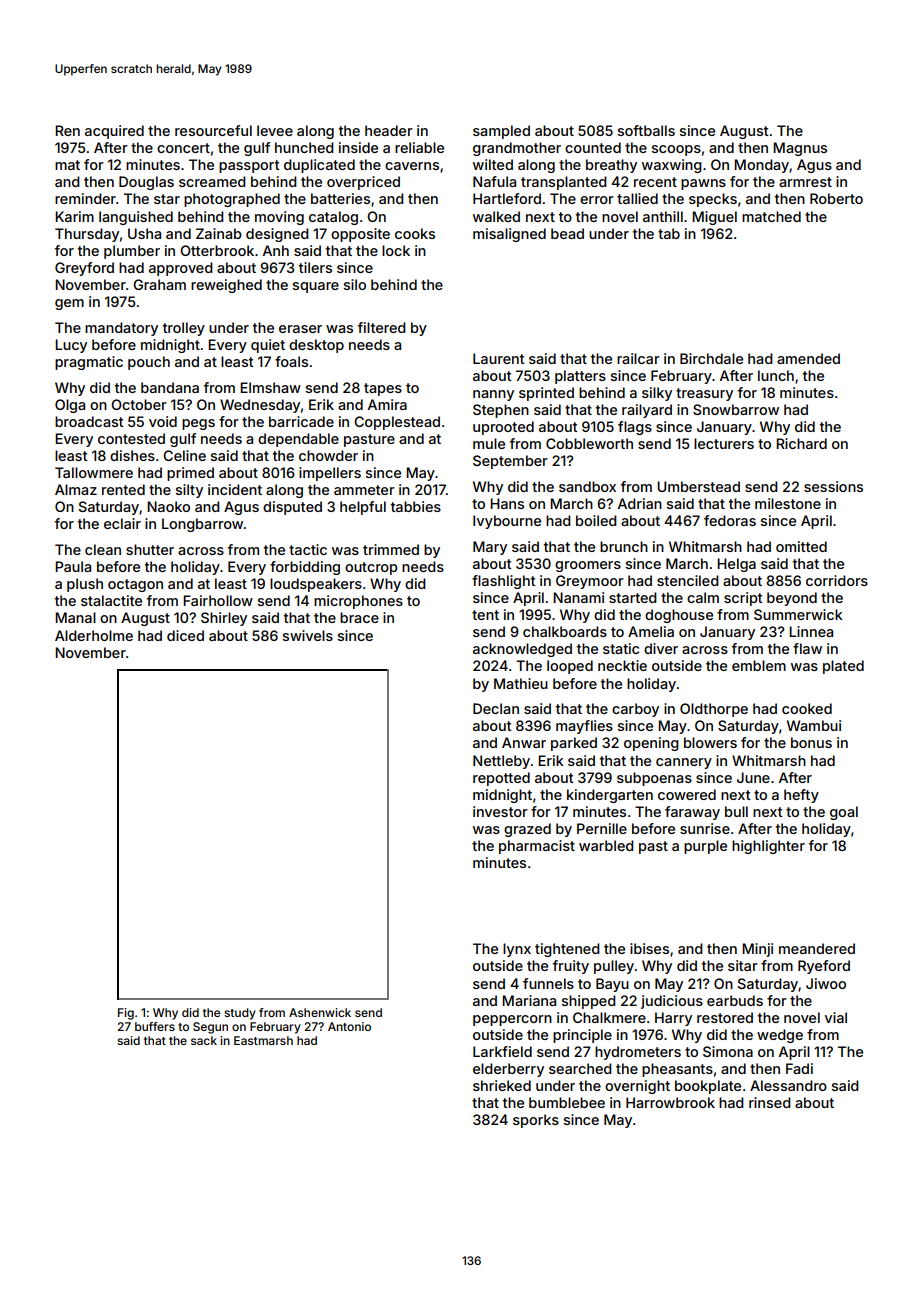 The image size is (924, 1308). I want to click on Eastmarsh, so click(263, 1040).
